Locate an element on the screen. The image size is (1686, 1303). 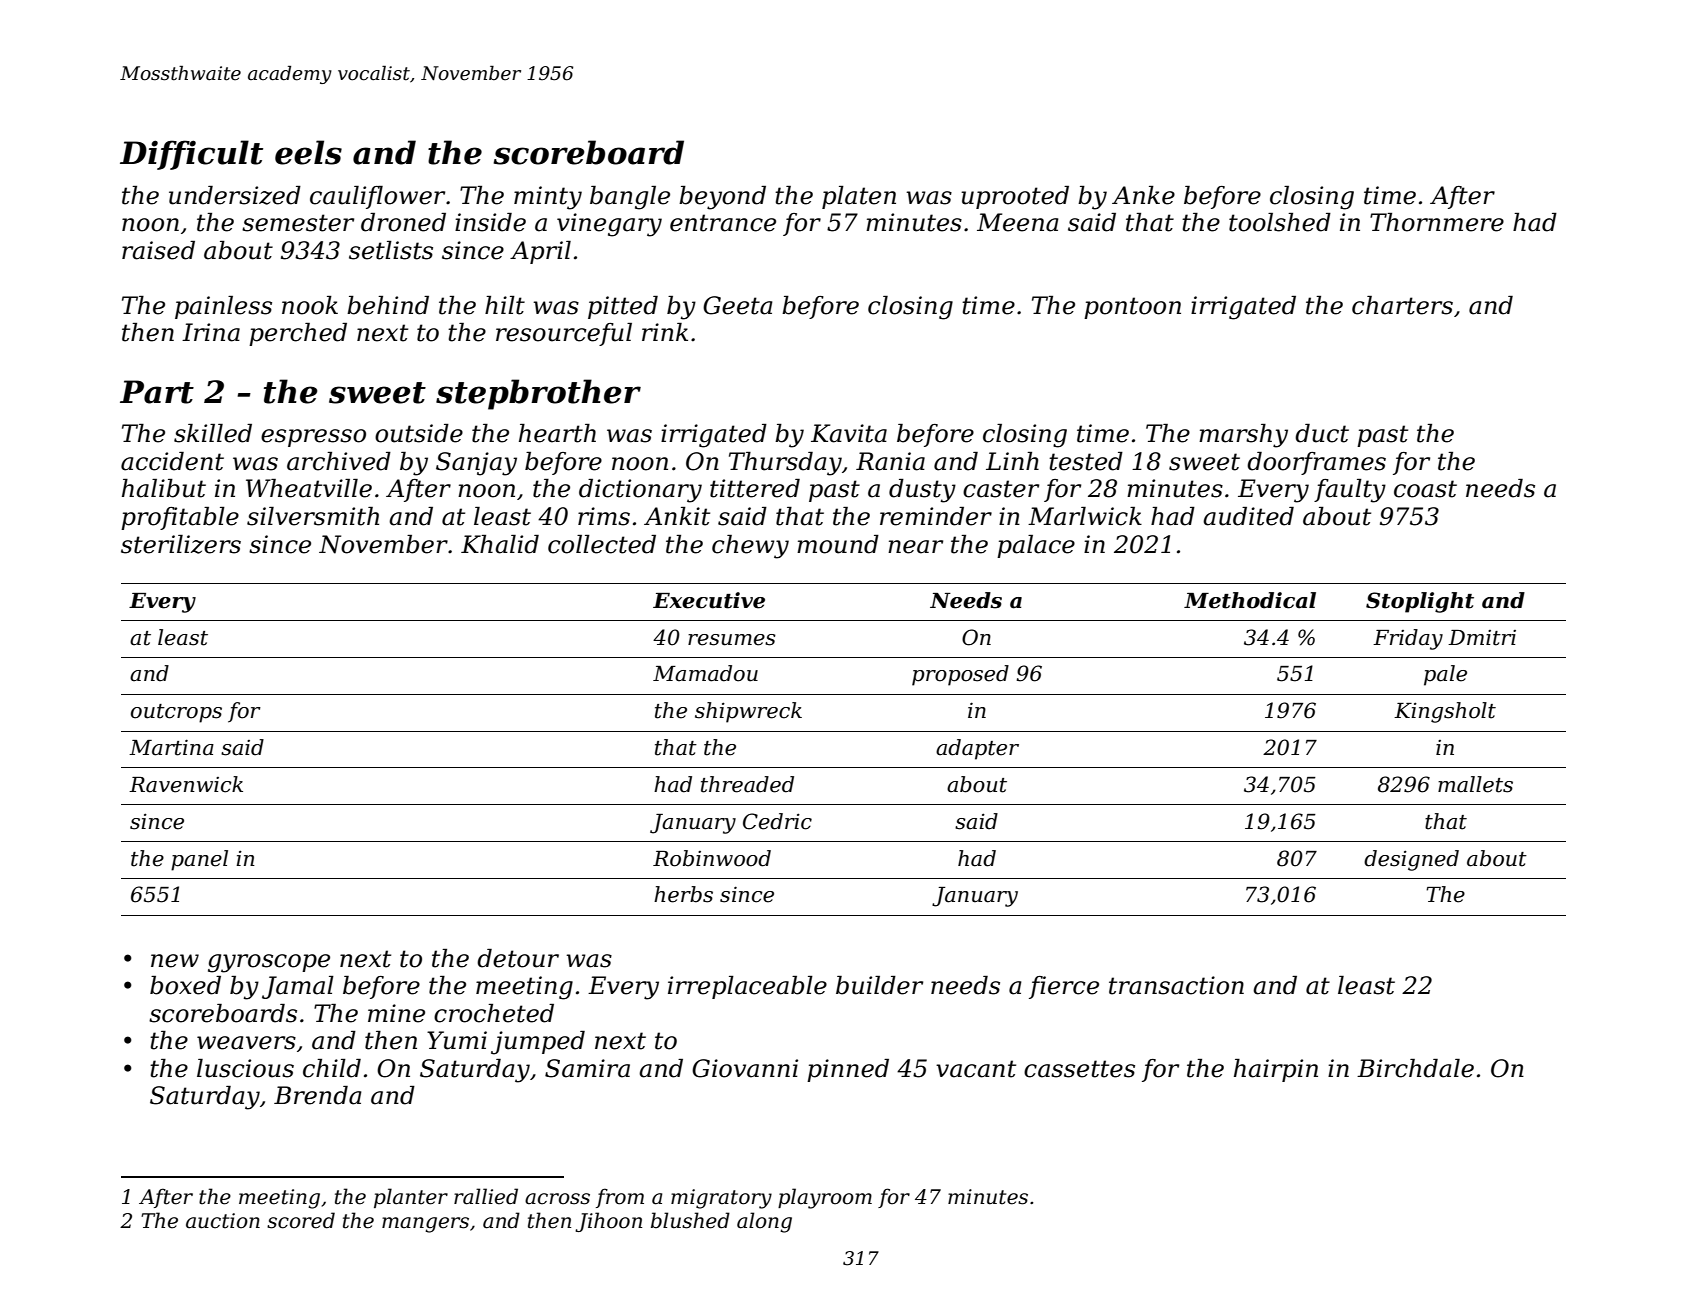
sterilizers is located at coordinates (181, 544).
